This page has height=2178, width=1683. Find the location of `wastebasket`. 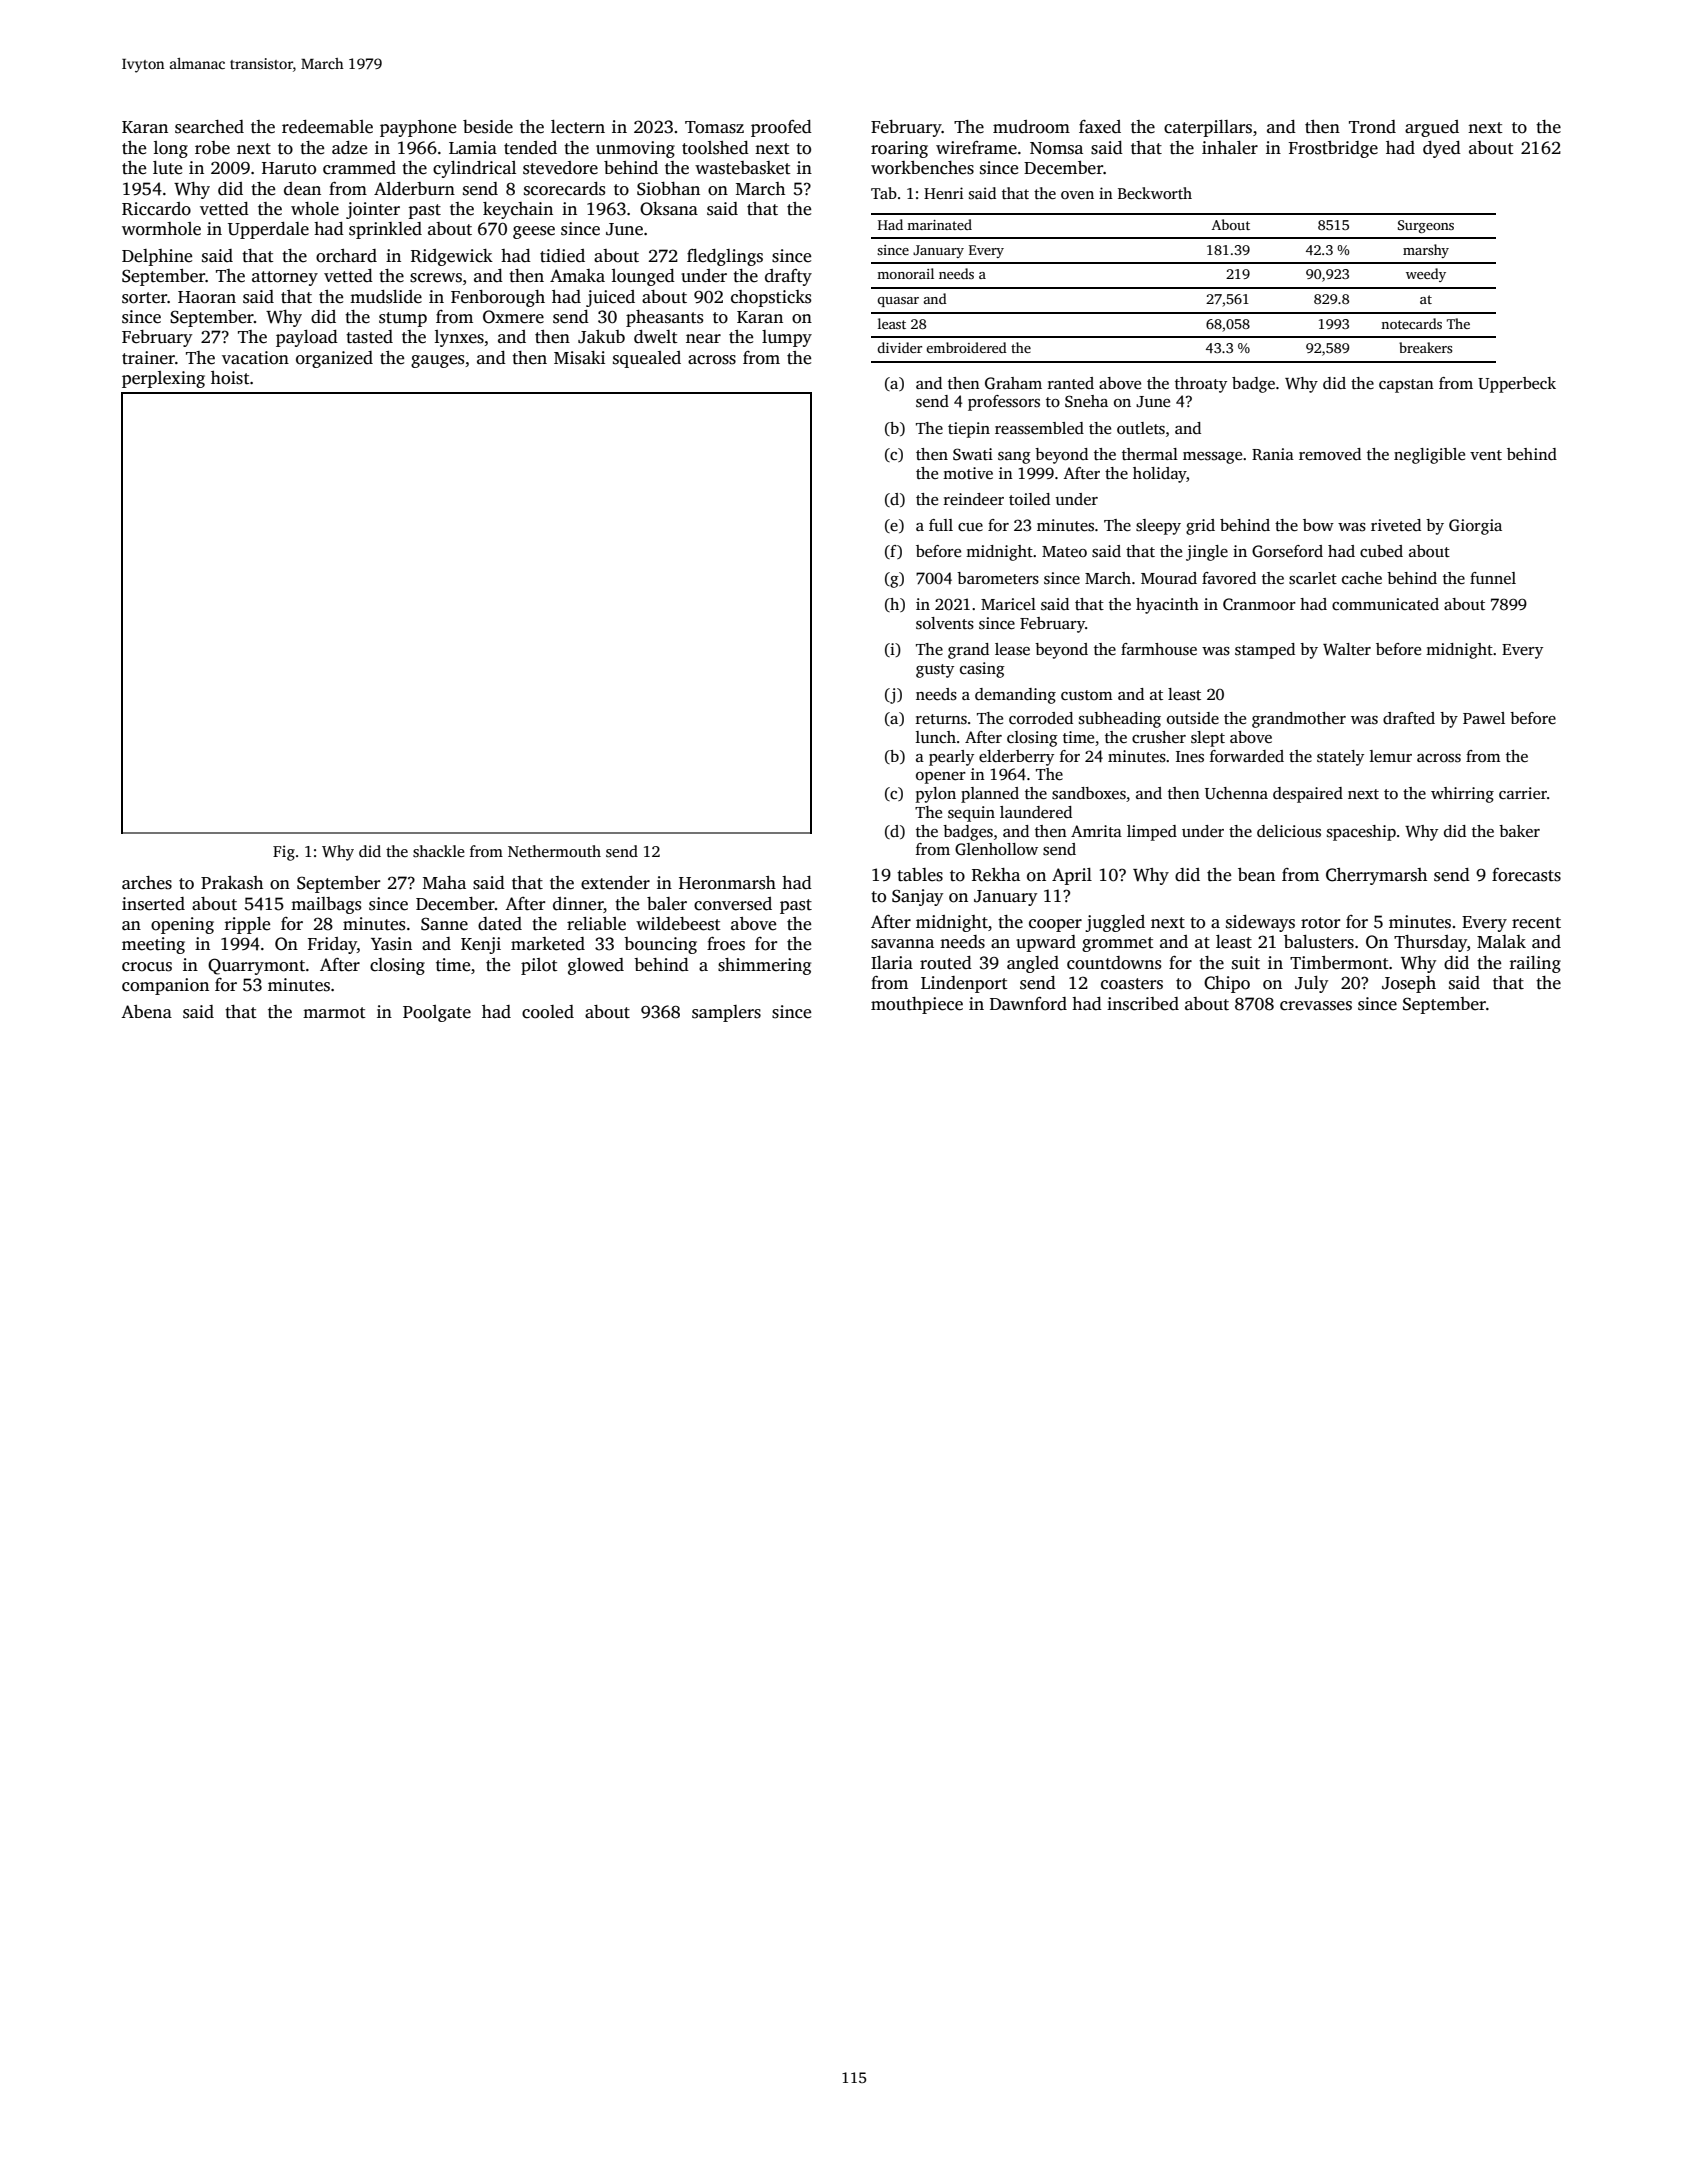

wastebasket is located at coordinates (743, 168).
